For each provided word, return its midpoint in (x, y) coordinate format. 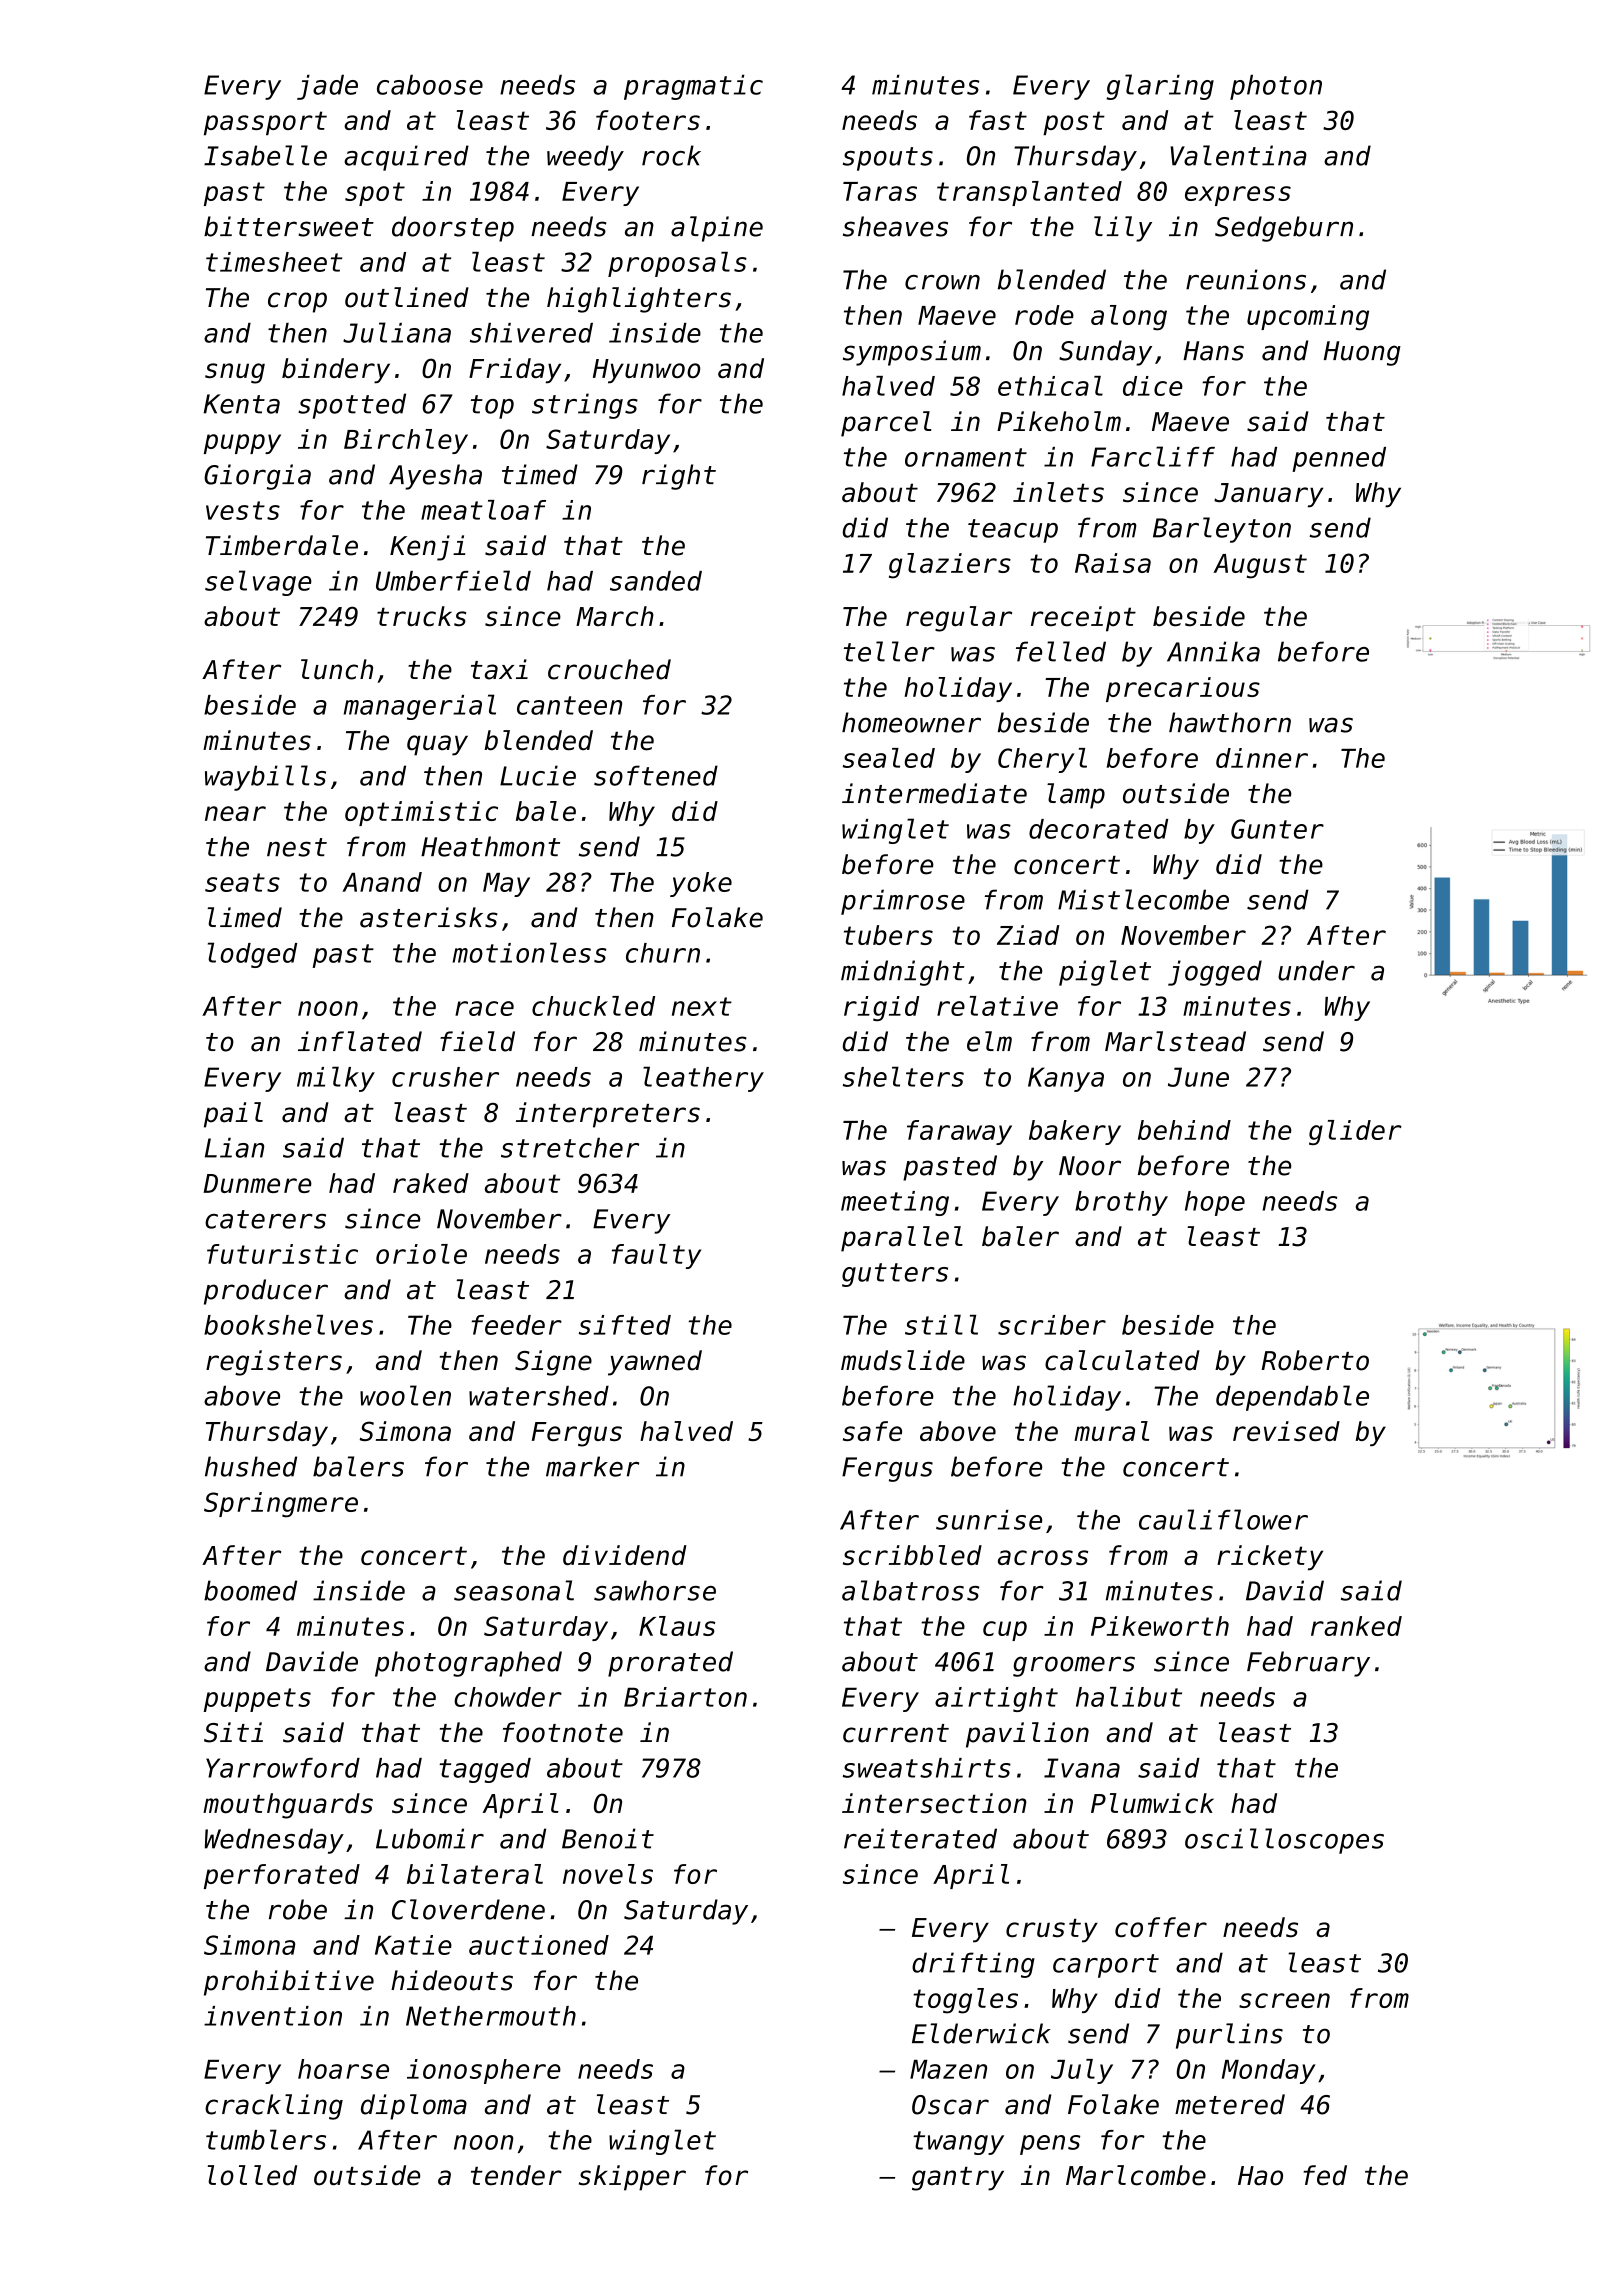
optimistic (421, 813)
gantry (958, 2179)
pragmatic (693, 87)
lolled (252, 2175)
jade (327, 87)
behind (1184, 1130)
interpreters (608, 1115)
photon (1276, 87)
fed (1325, 2175)
